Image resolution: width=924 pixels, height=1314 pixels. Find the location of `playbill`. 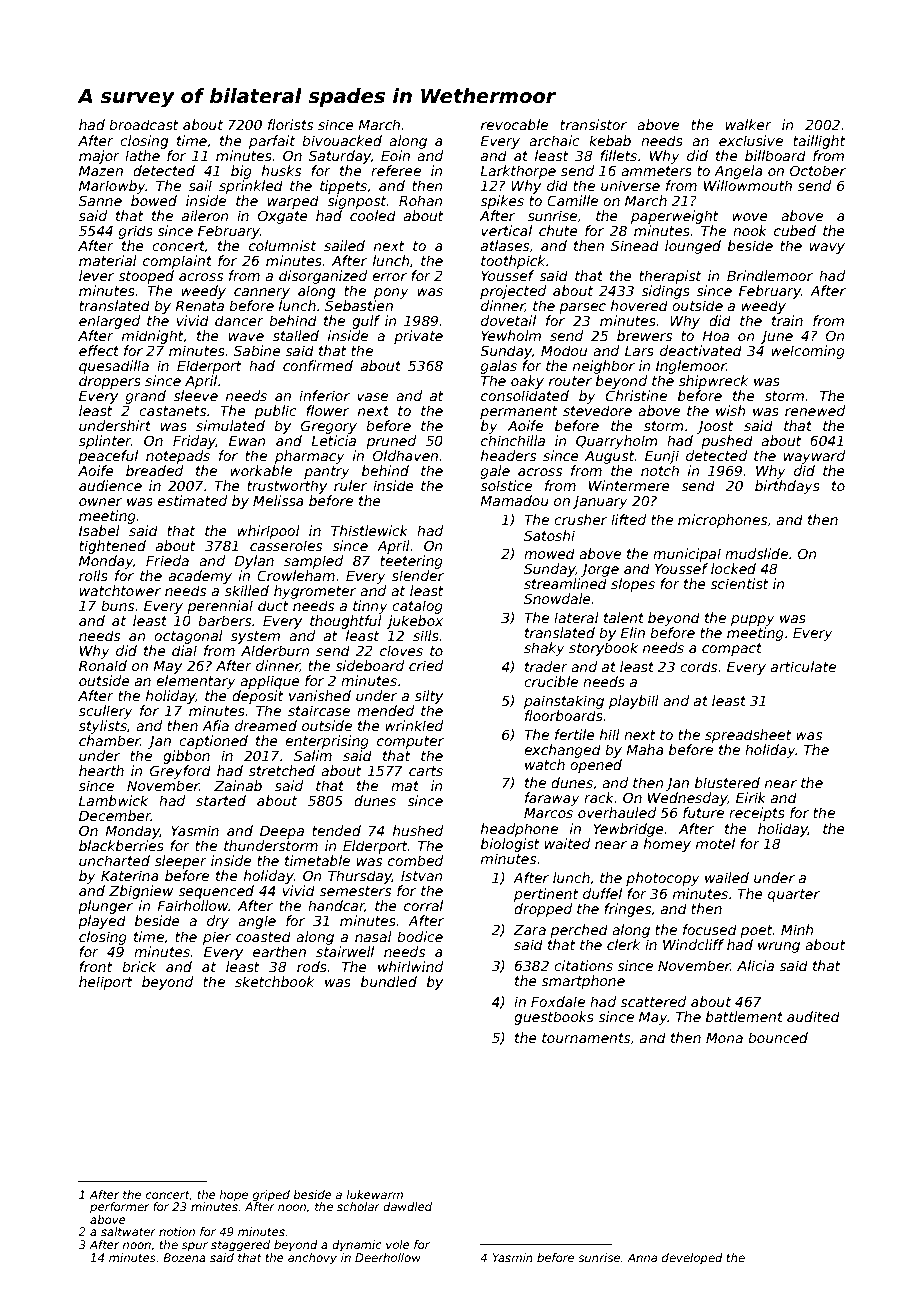

playbill is located at coordinates (634, 702).
